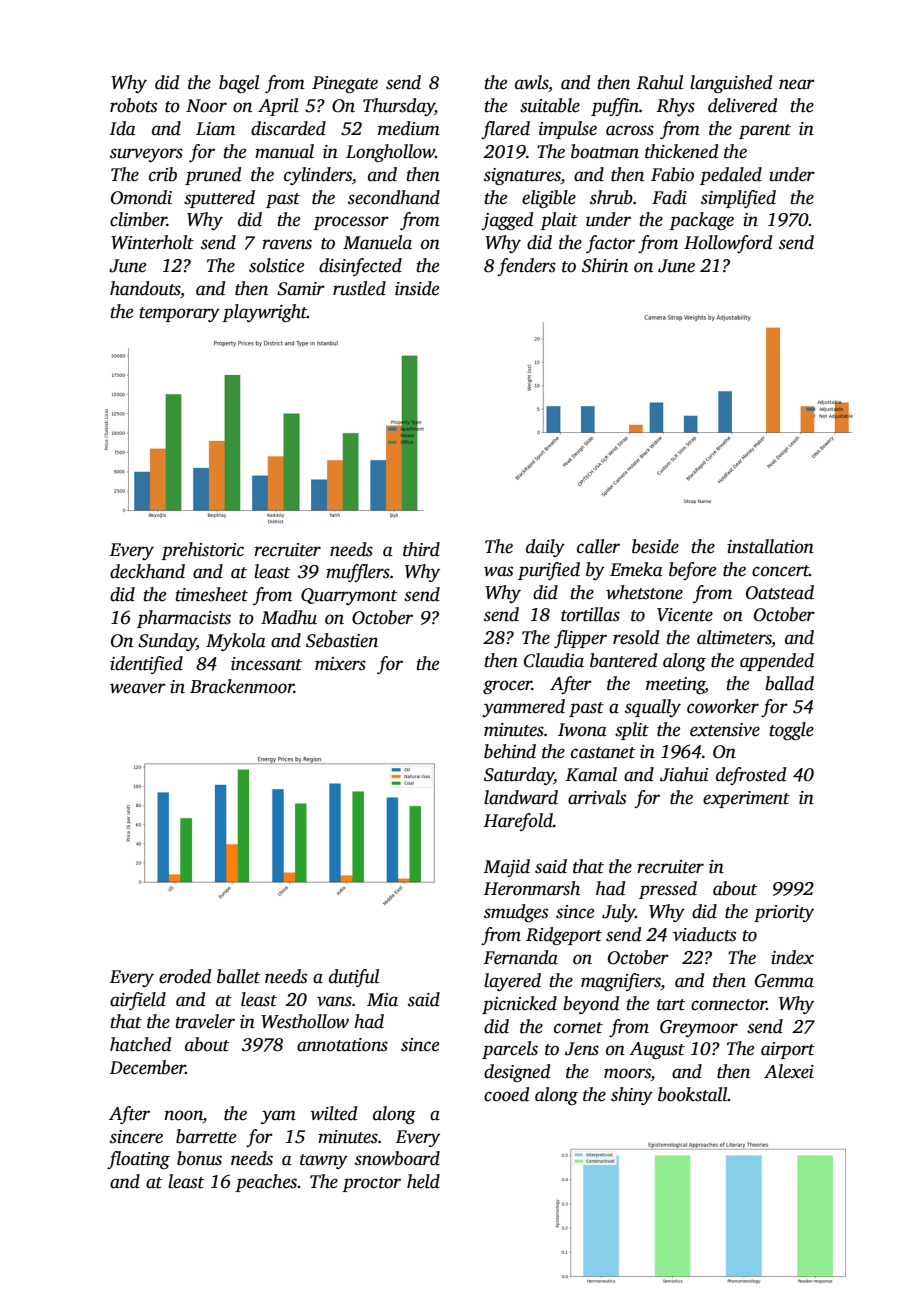  What do you see at coordinates (605, 265) in the screenshot?
I see `Shirin` at bounding box center [605, 265].
